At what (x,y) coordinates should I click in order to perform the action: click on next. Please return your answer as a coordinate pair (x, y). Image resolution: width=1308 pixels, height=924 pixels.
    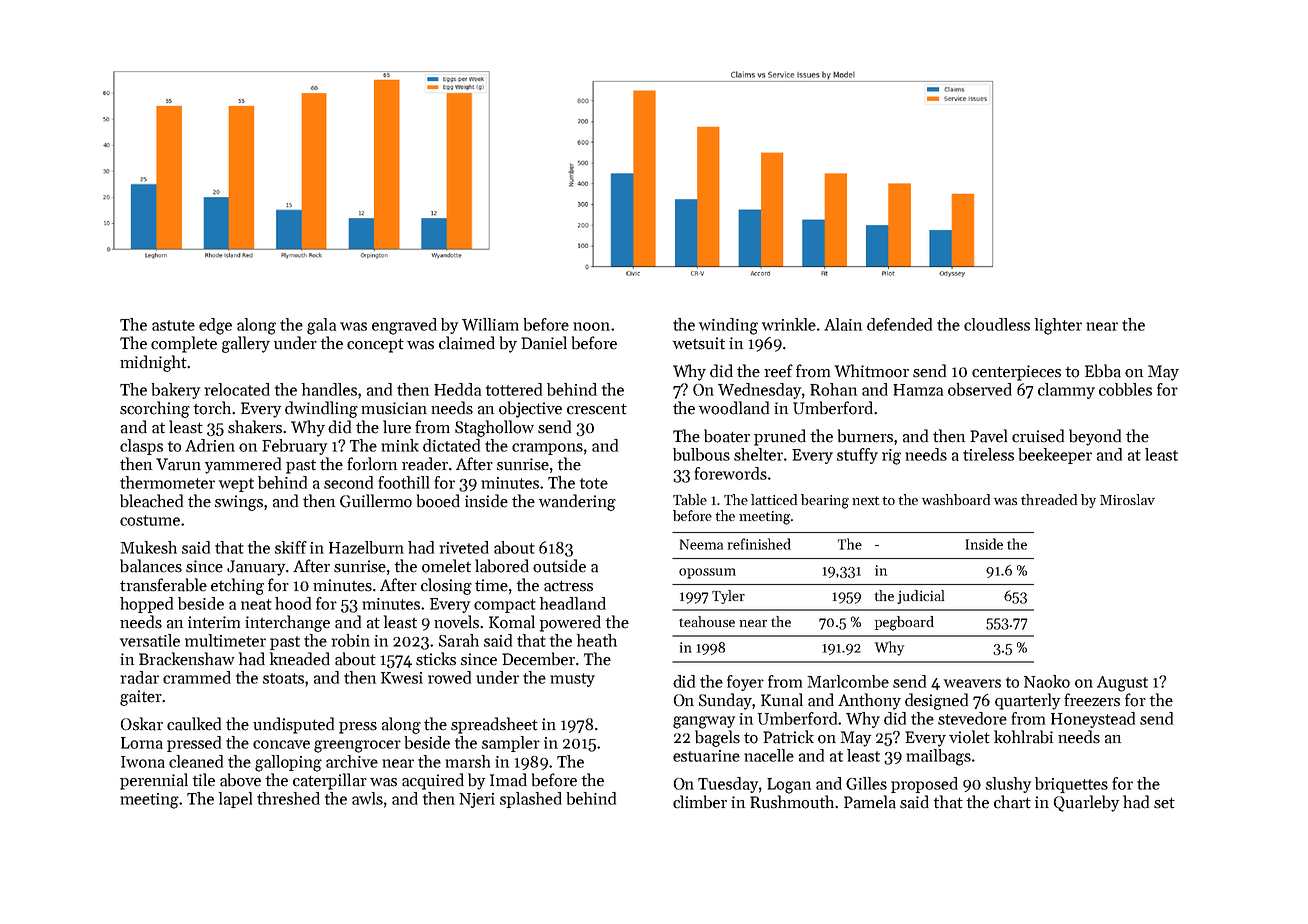
    Looking at the image, I should click on (866, 500).
